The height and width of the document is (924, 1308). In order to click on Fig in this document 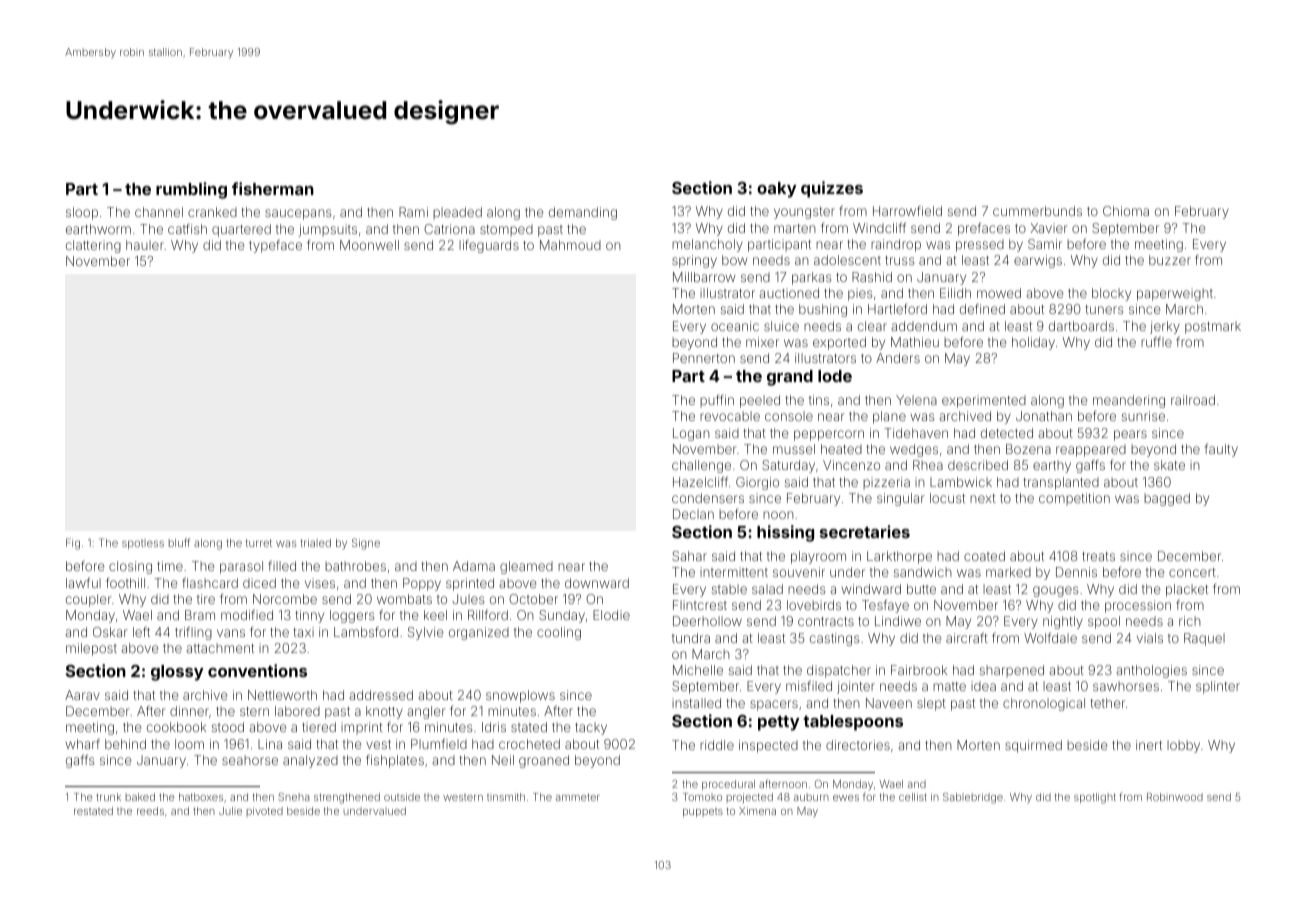, I will do `click(73, 544)`.
